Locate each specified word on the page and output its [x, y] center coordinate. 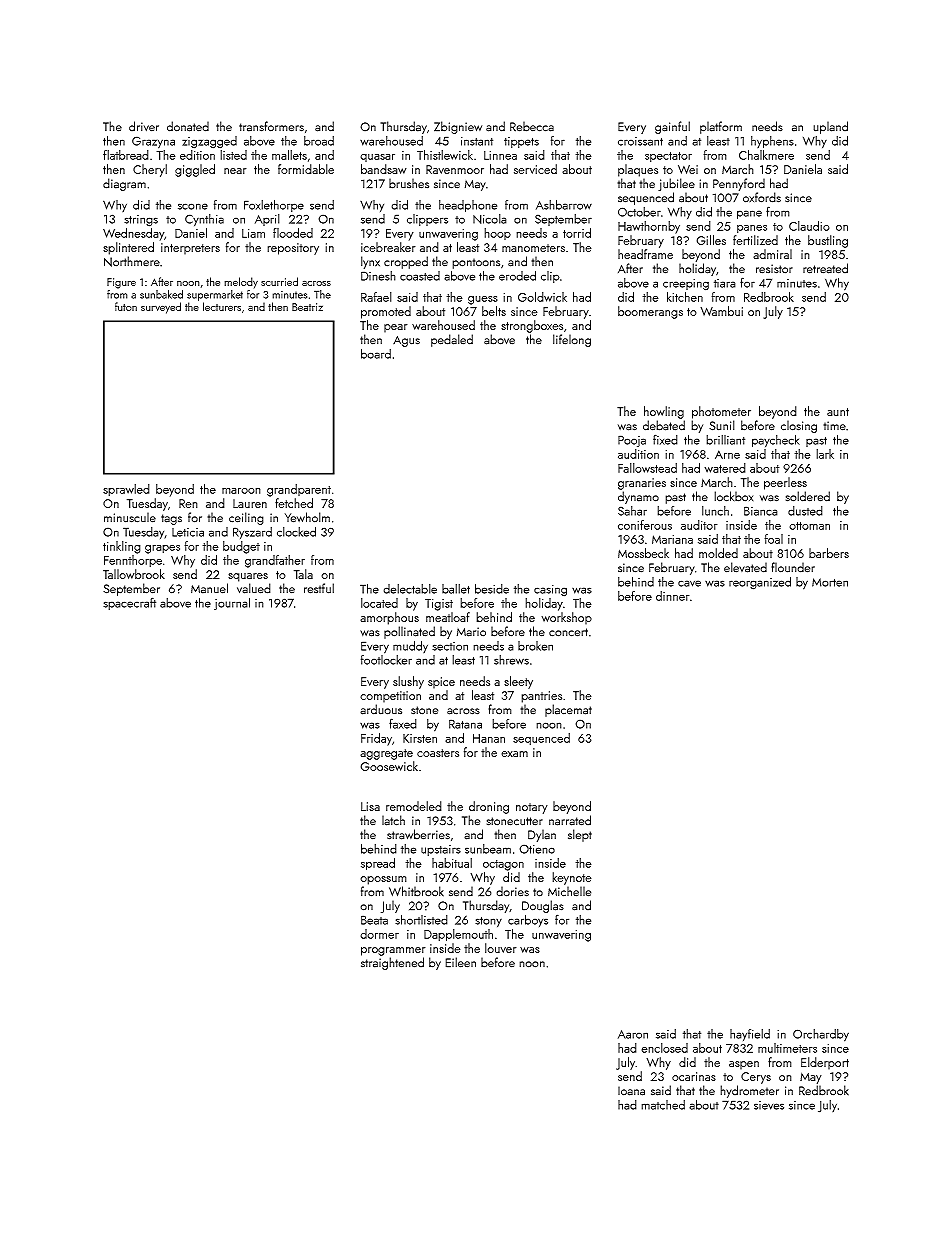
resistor [774, 269]
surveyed [161, 308]
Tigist [439, 605]
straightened [392, 963]
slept [580, 835]
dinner [673, 596]
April [267, 220]
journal [232, 603]
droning [489, 807]
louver [501, 948]
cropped [406, 262]
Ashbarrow [564, 204]
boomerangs [650, 312]
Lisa [370, 806]
